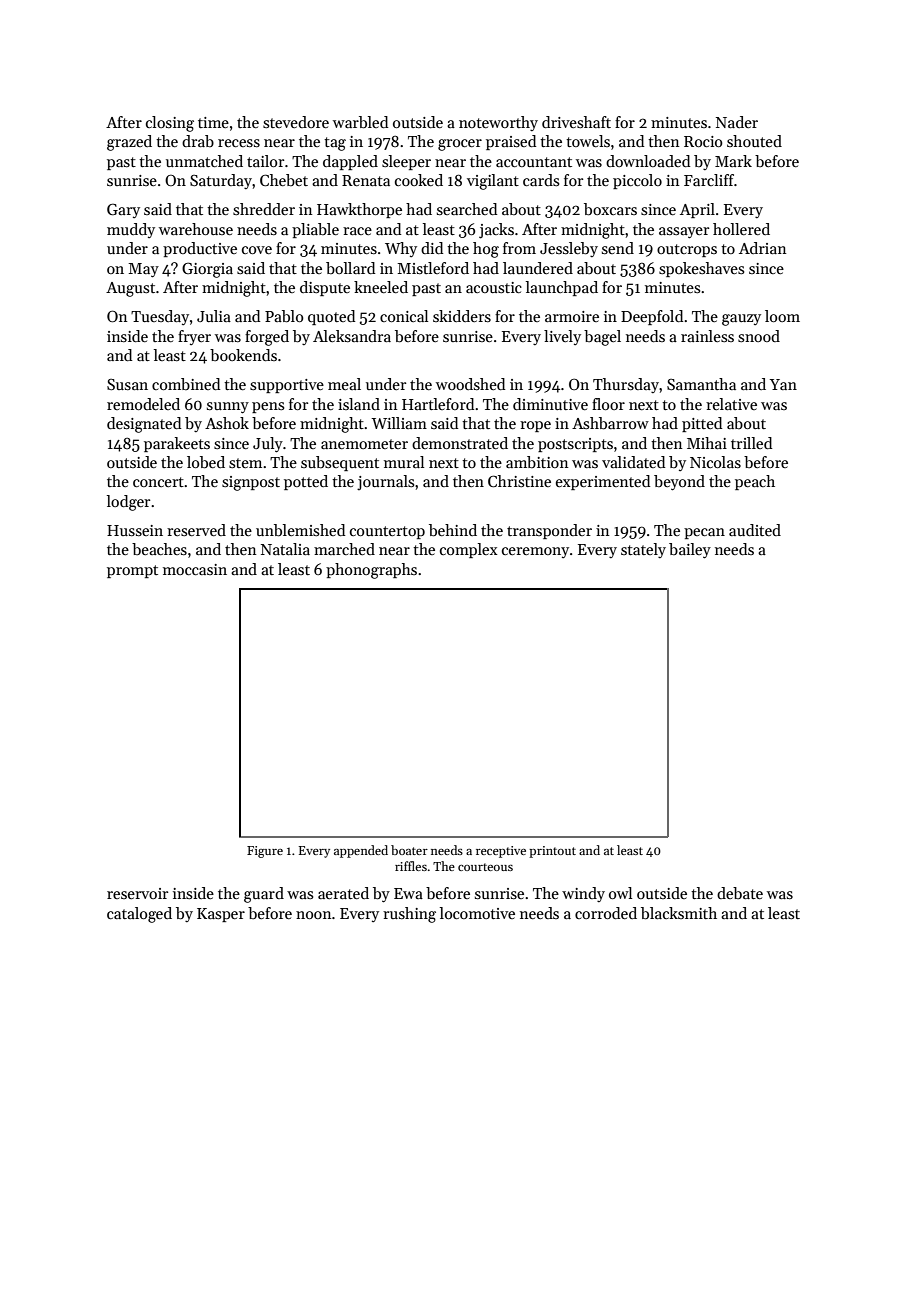 The height and width of the image is (1316, 908). Describe the element at coordinates (129, 143) in the image. I see `grazed` at that location.
